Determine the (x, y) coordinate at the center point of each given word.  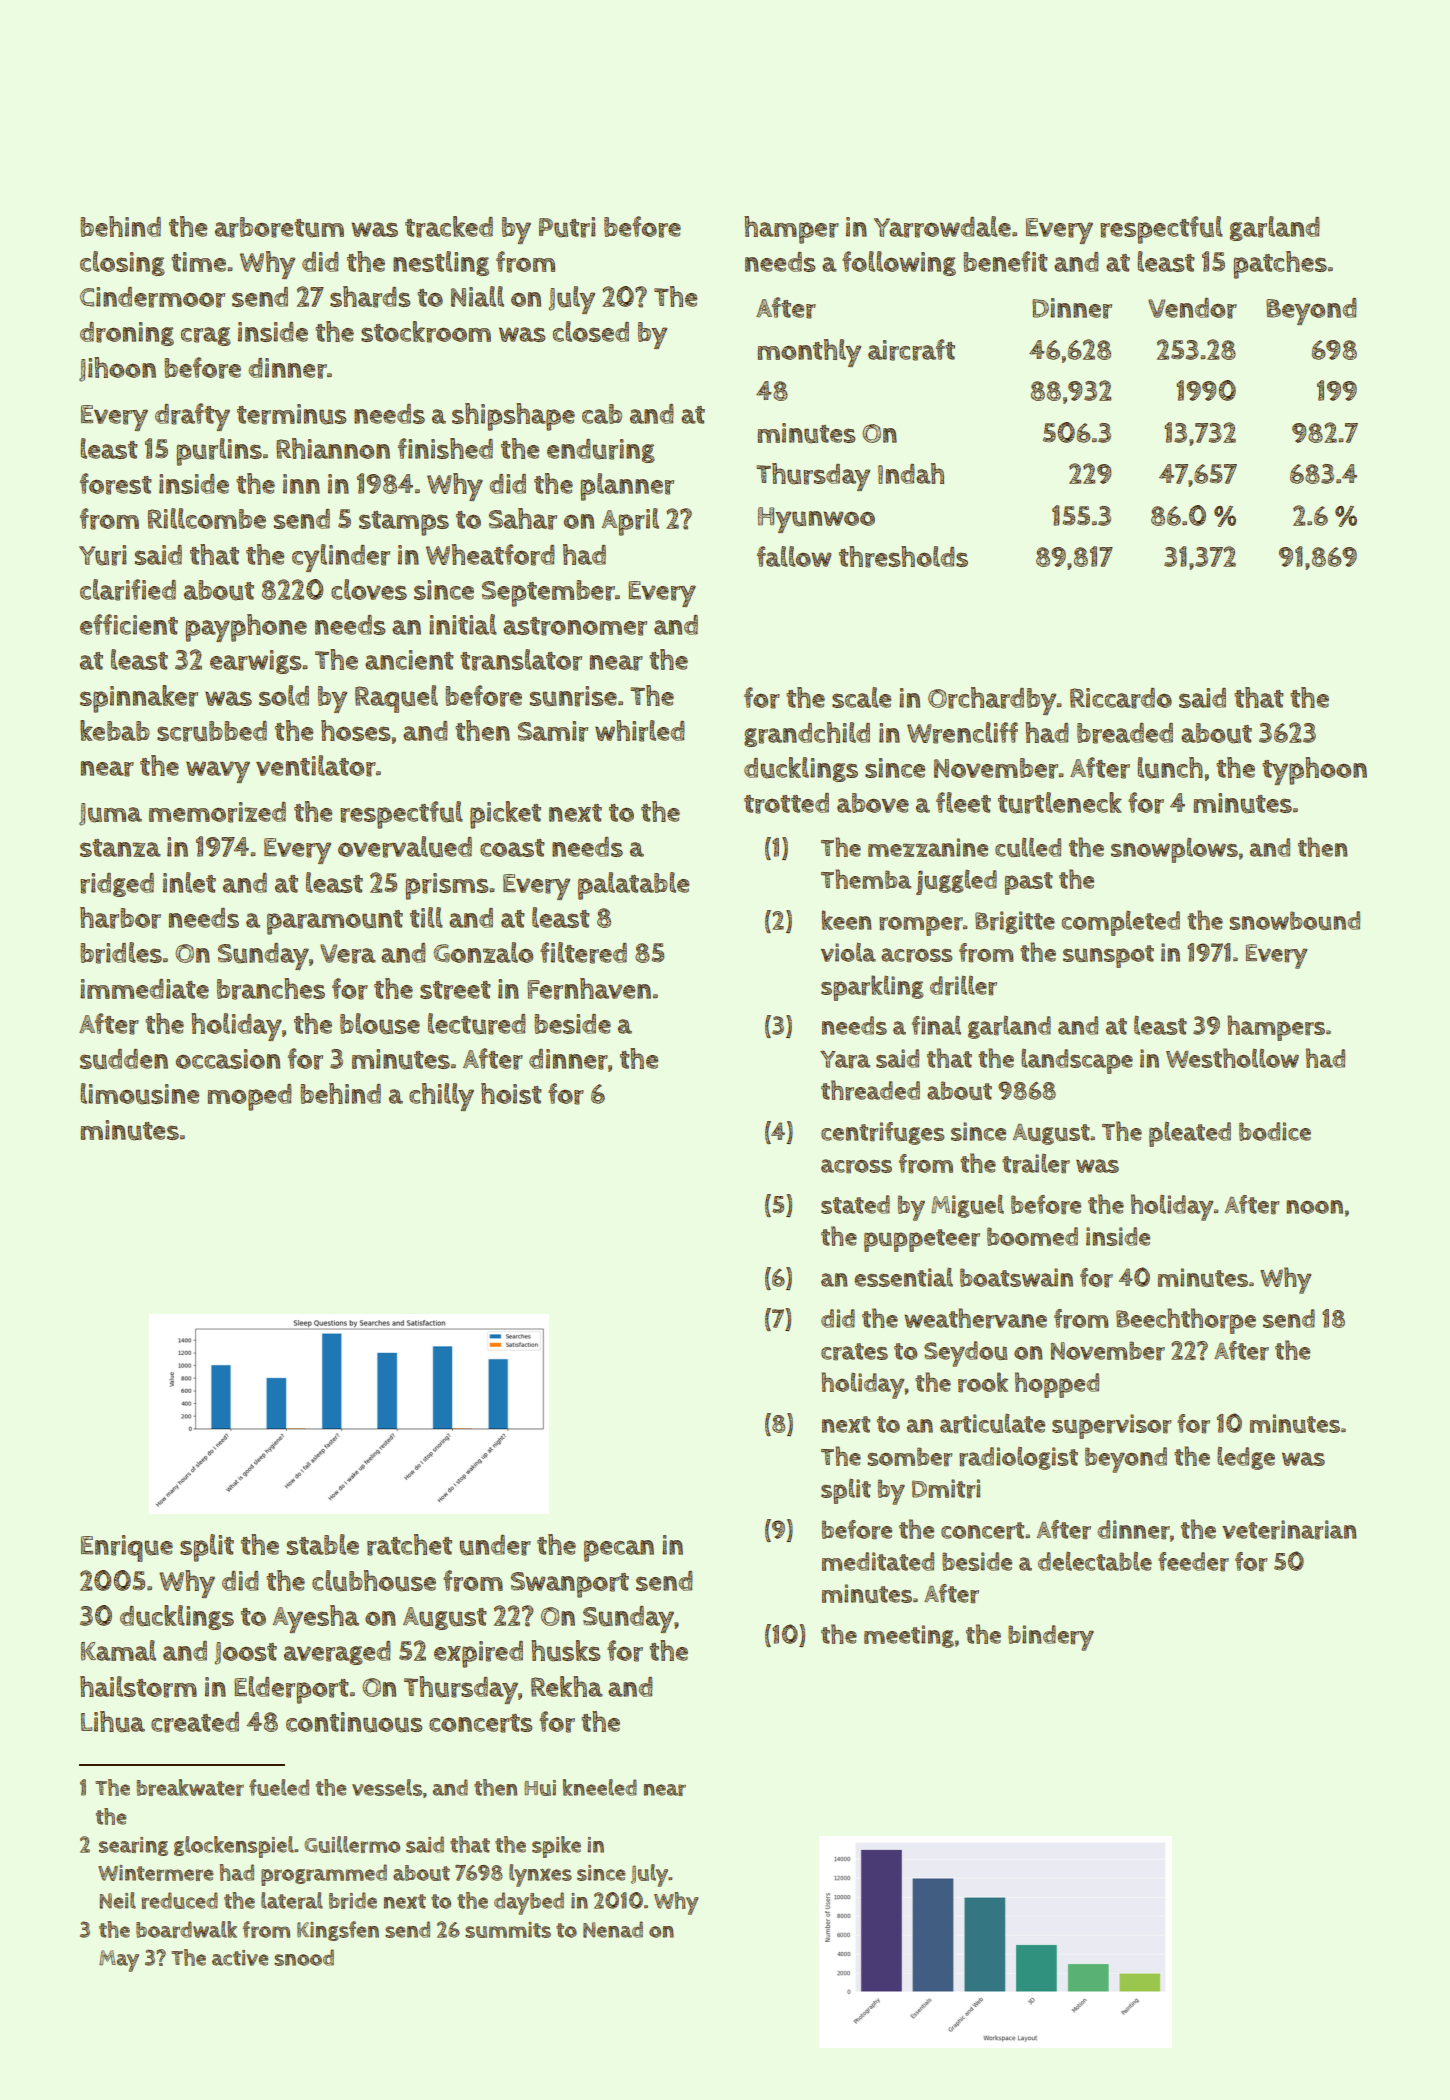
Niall (477, 296)
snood (304, 1957)
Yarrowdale (942, 227)
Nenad (613, 1929)
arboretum (279, 227)
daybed (529, 1903)
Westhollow (1232, 1058)
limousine (140, 1094)
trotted (786, 803)
